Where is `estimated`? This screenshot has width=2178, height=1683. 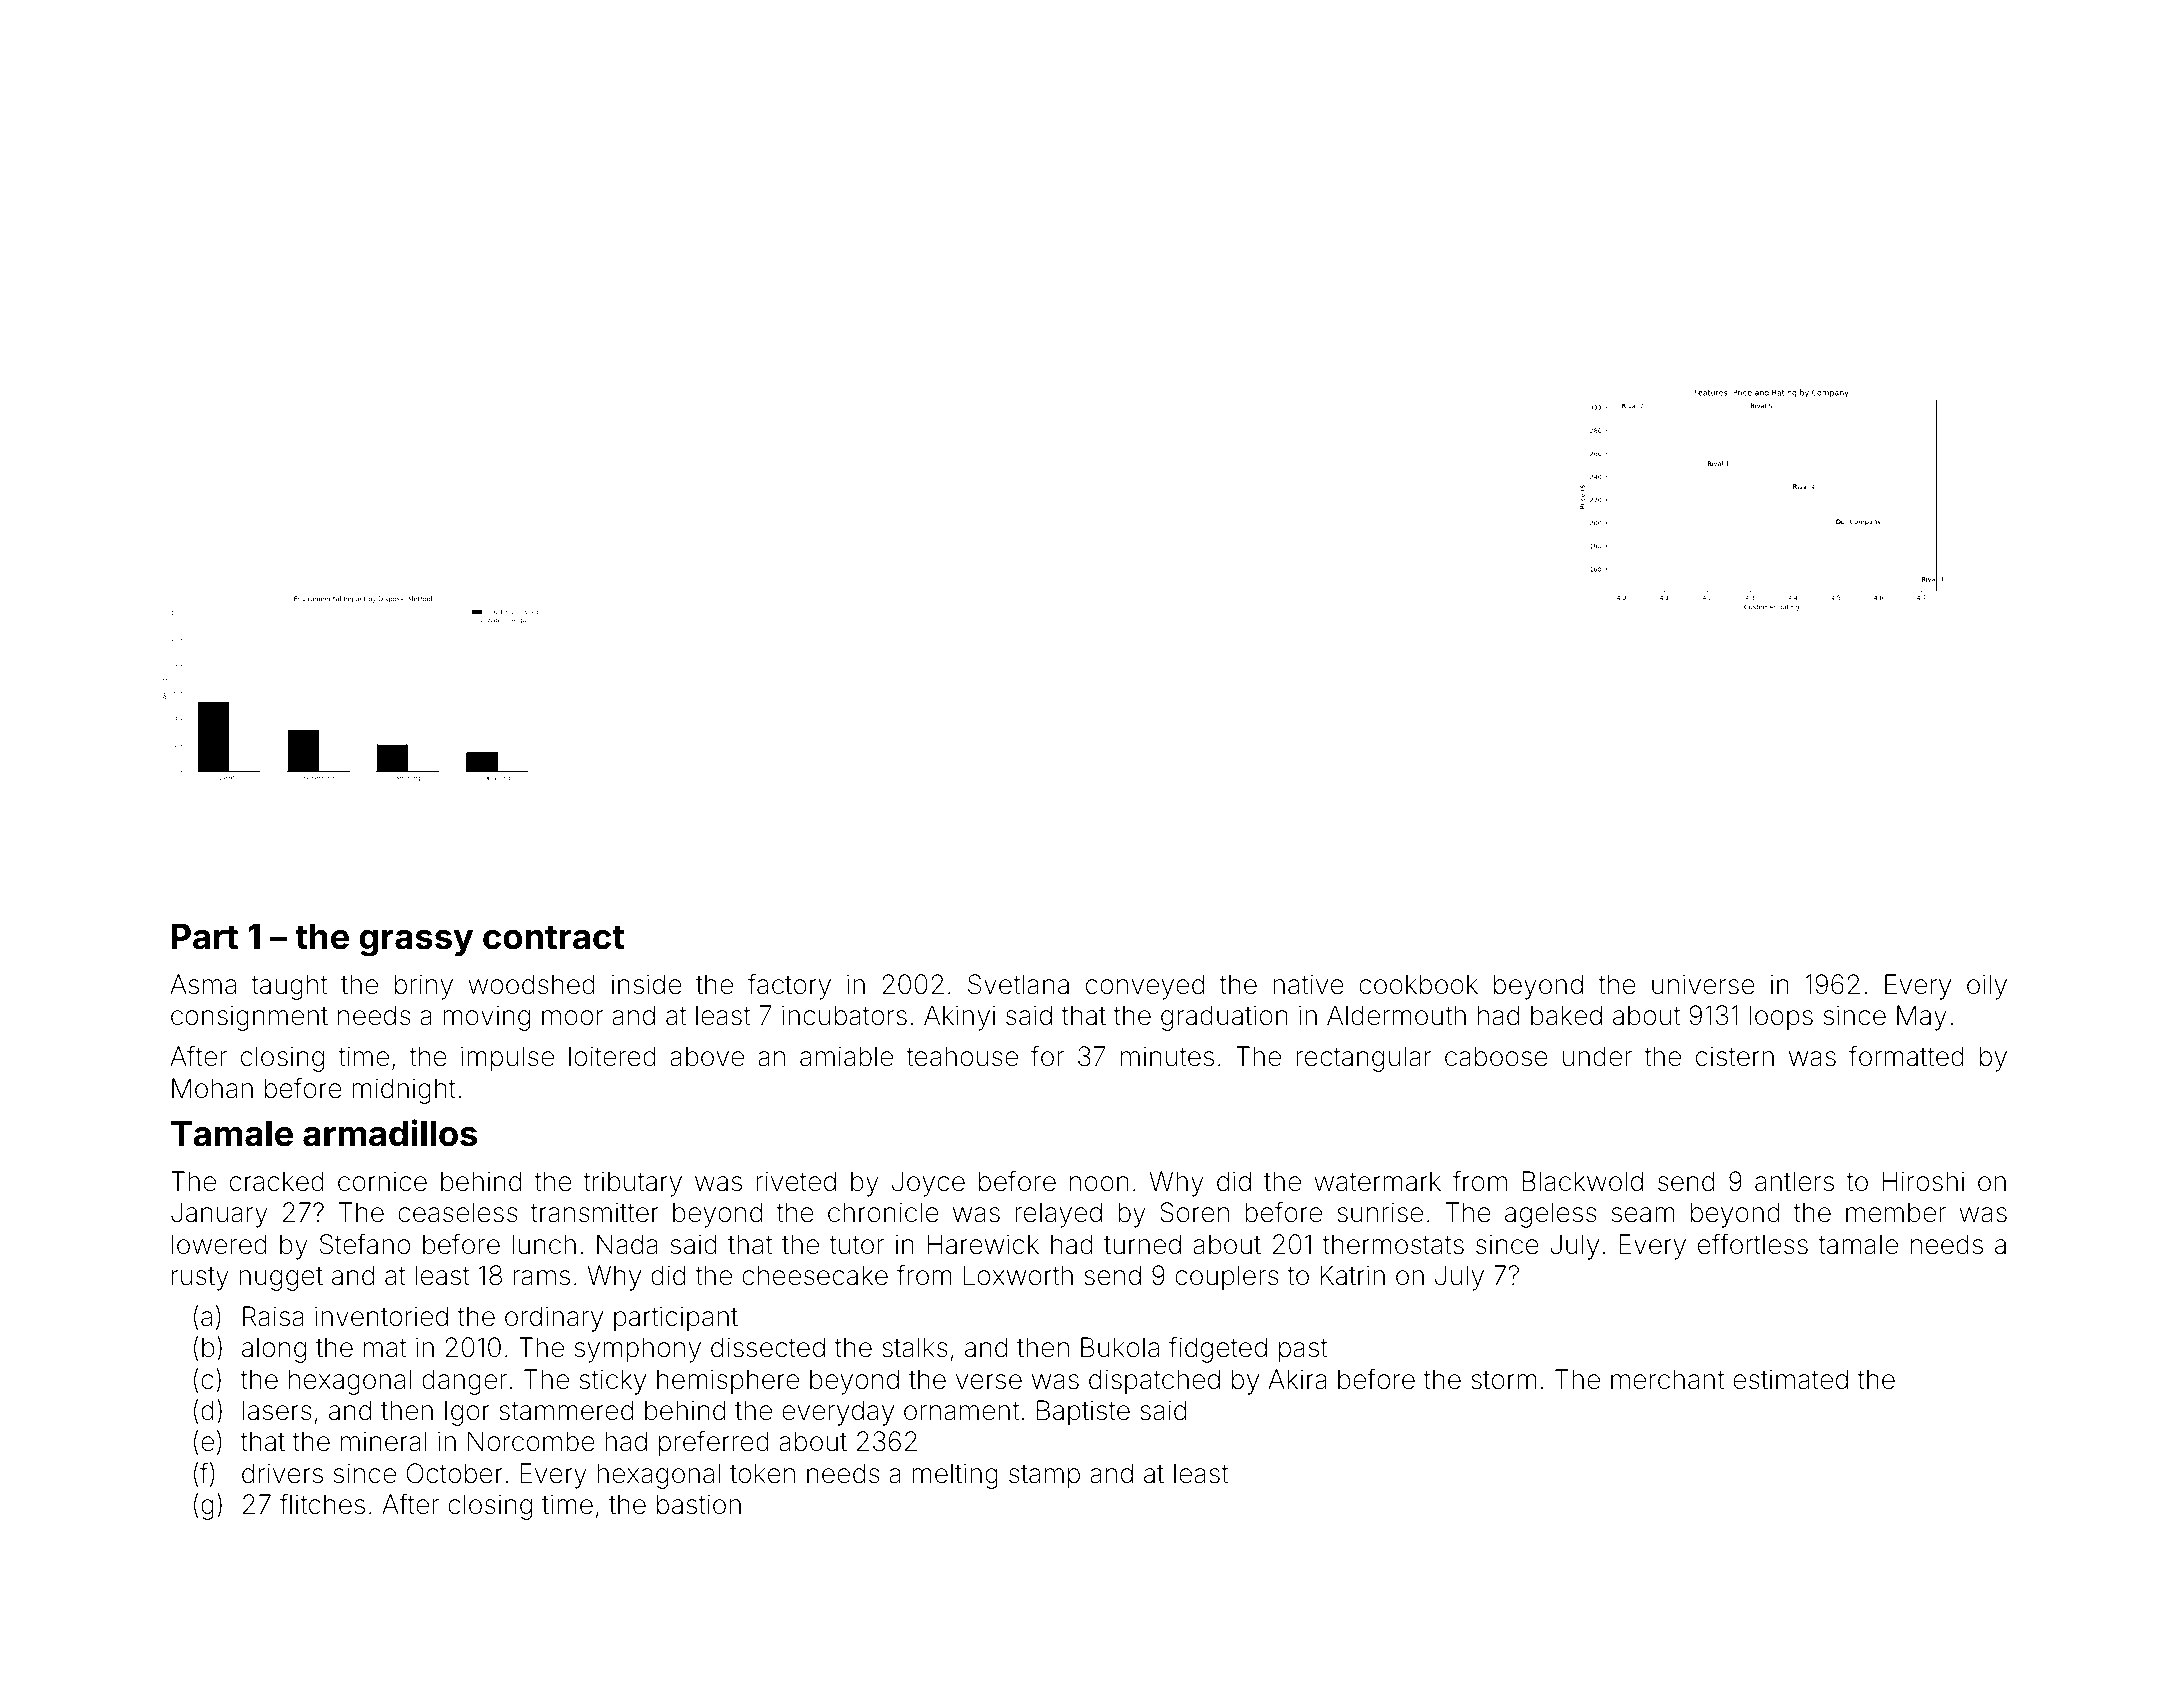 estimated is located at coordinates (1790, 1379).
